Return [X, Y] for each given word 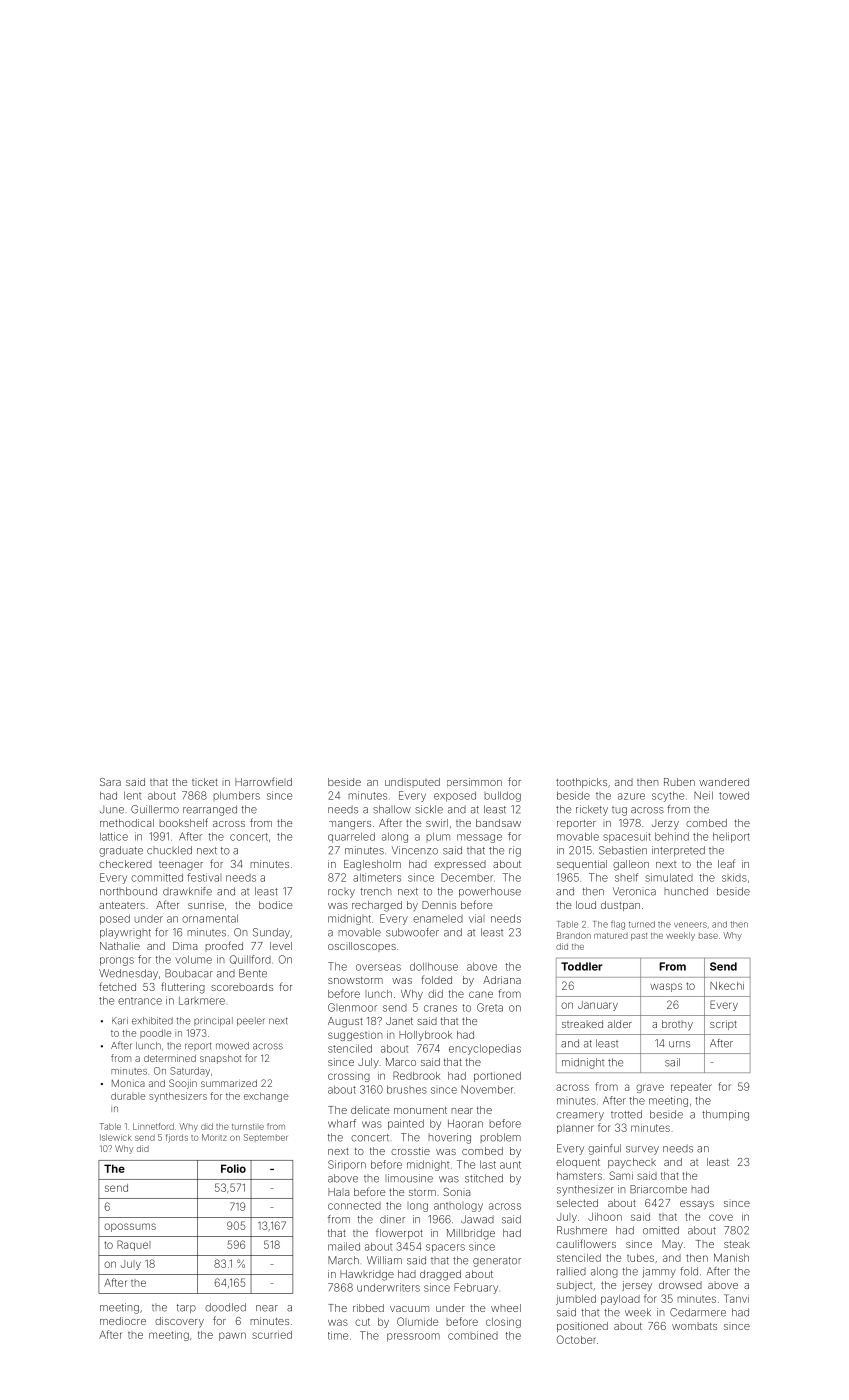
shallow [392, 809]
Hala [338, 1192]
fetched [117, 986]
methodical [127, 823]
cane [481, 994]
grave [650, 1088]
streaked [582, 1024]
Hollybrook [425, 1036]
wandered [724, 782]
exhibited [152, 1021]
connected [354, 1206]
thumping [725, 1115]
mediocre [123, 1321]
